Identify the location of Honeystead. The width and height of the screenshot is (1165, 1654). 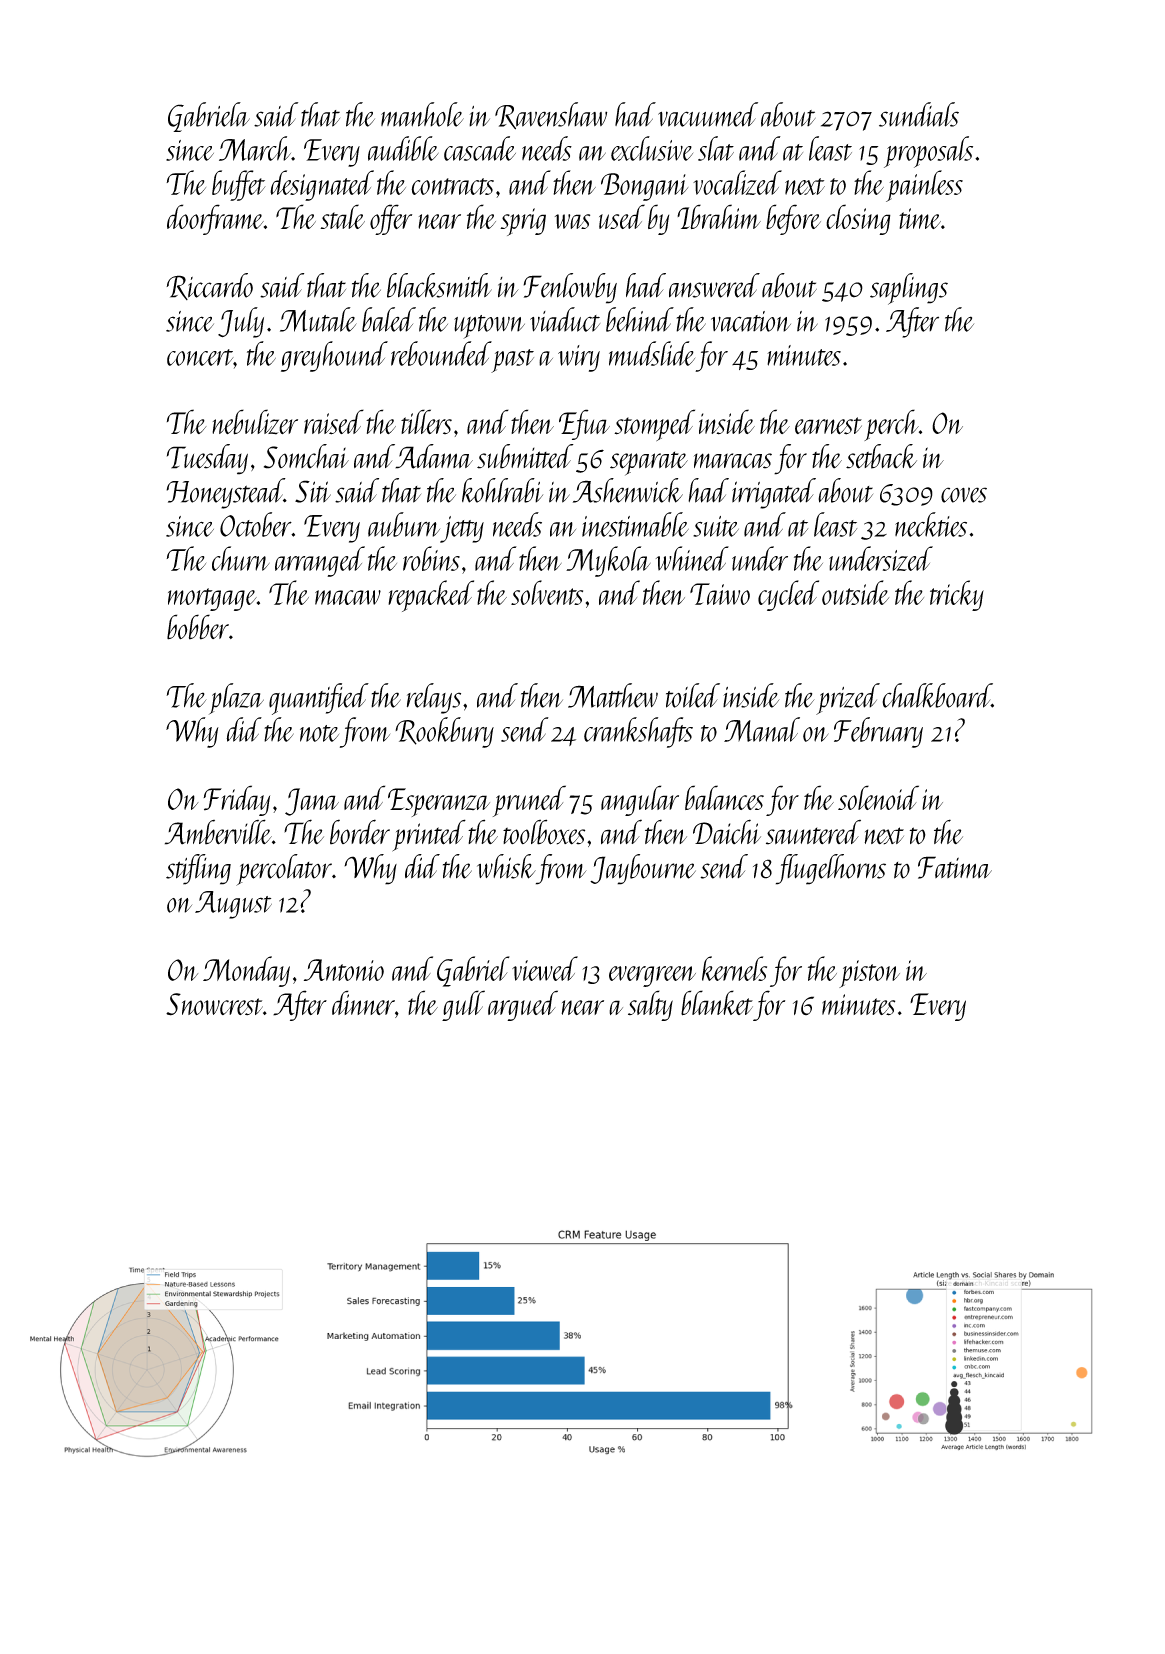
(225, 493).
